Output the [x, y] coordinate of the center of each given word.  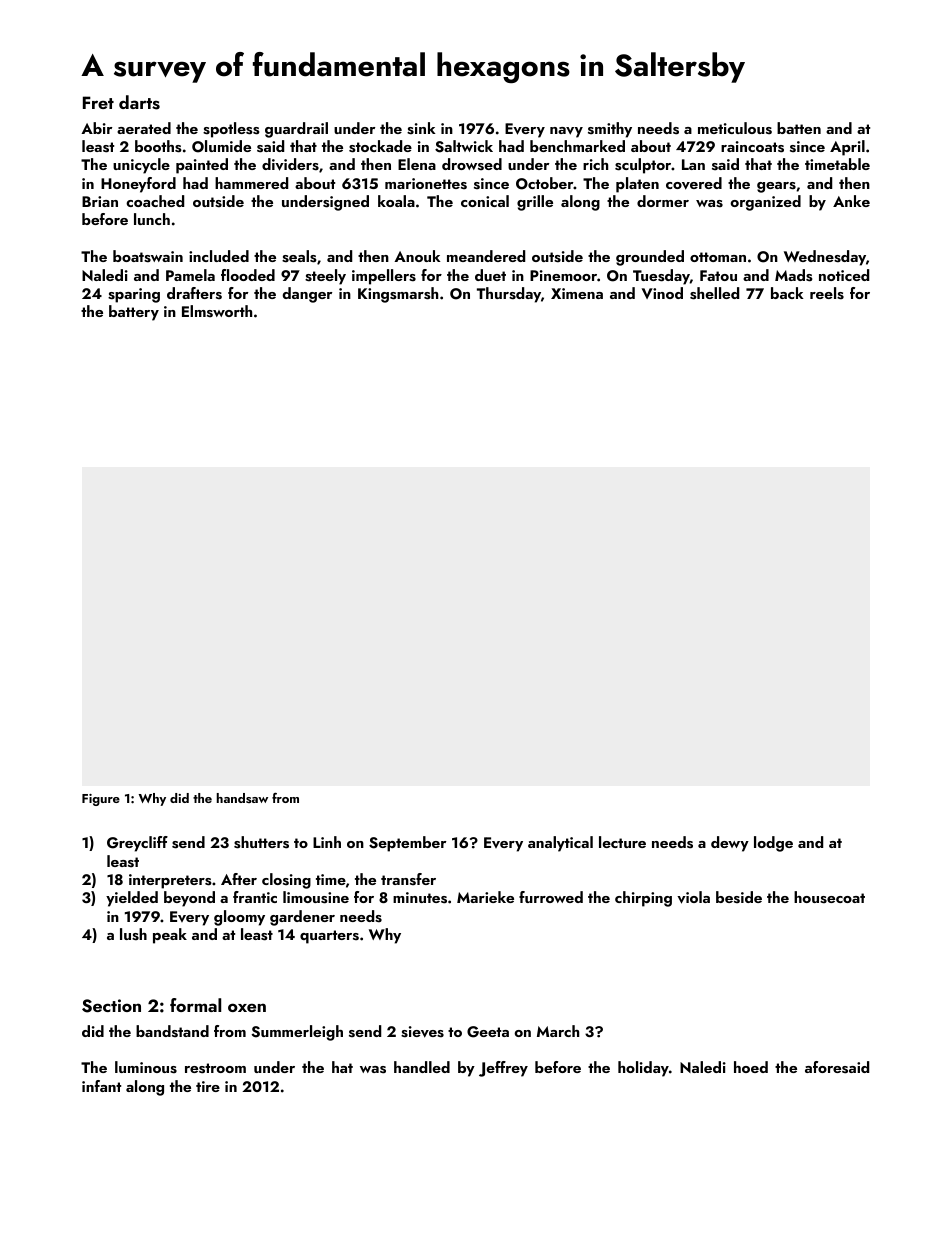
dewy [730, 844]
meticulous [735, 128]
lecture [622, 842]
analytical [560, 844]
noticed [844, 275]
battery [134, 313]
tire [208, 1086]
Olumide [221, 146]
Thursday [509, 295]
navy [566, 132]
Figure [101, 800]
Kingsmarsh [398, 295]
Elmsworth [217, 311]
